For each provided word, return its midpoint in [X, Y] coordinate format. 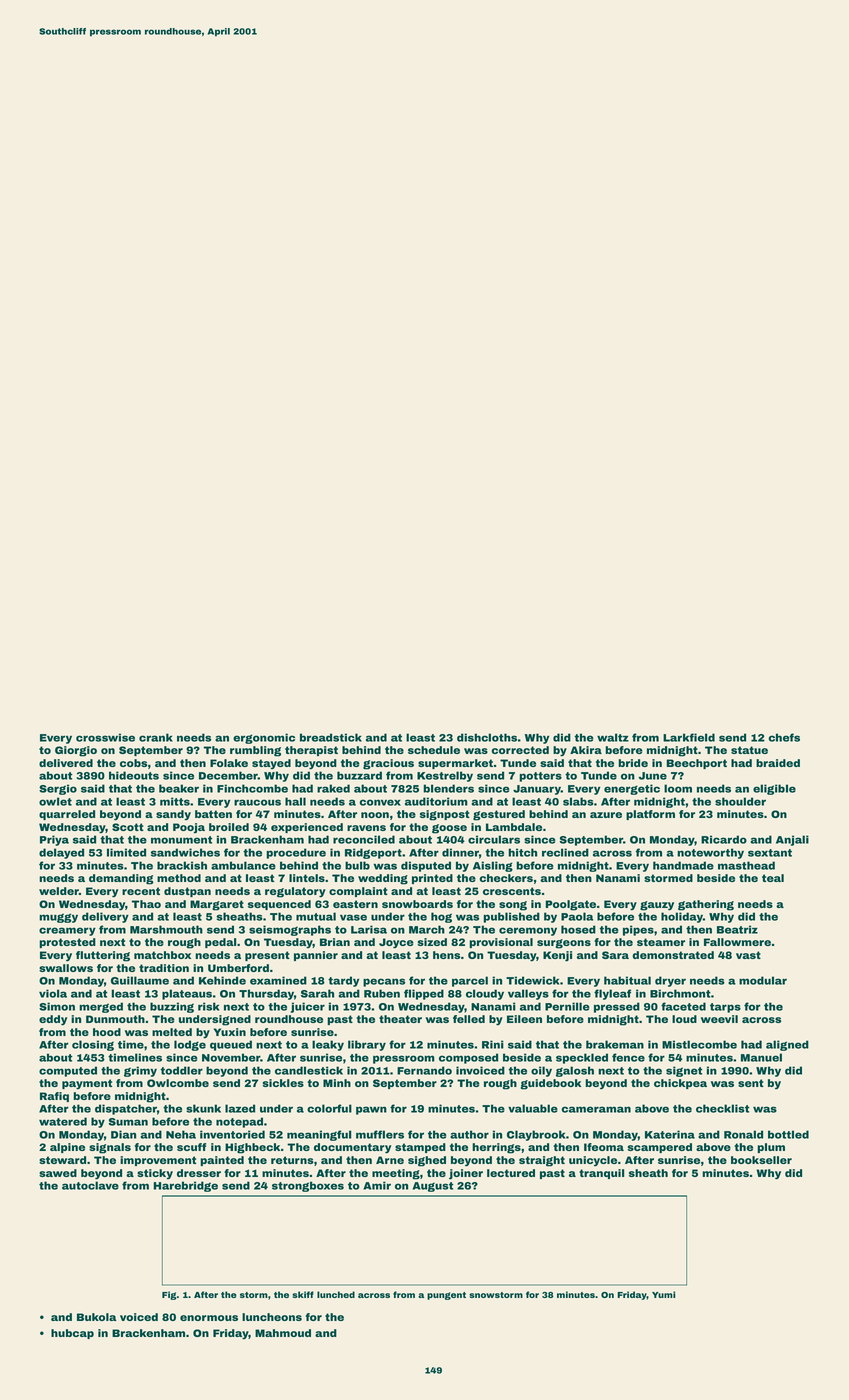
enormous [209, 1318]
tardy [343, 981]
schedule [434, 750]
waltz [613, 737]
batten [213, 814]
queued [231, 1045]
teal [773, 878]
